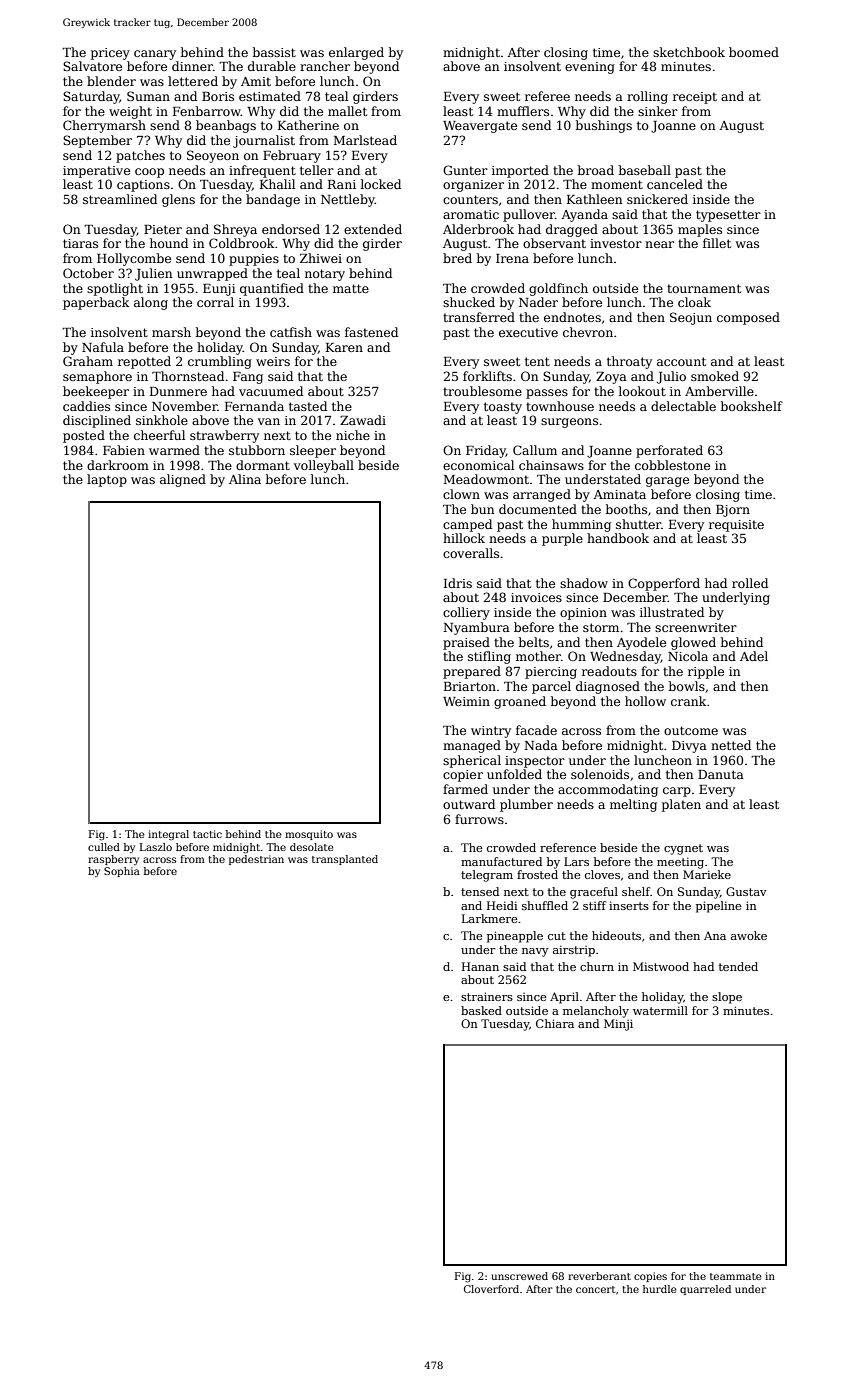  Describe the element at coordinates (122, 872) in the screenshot. I see `Sophia` at that location.
